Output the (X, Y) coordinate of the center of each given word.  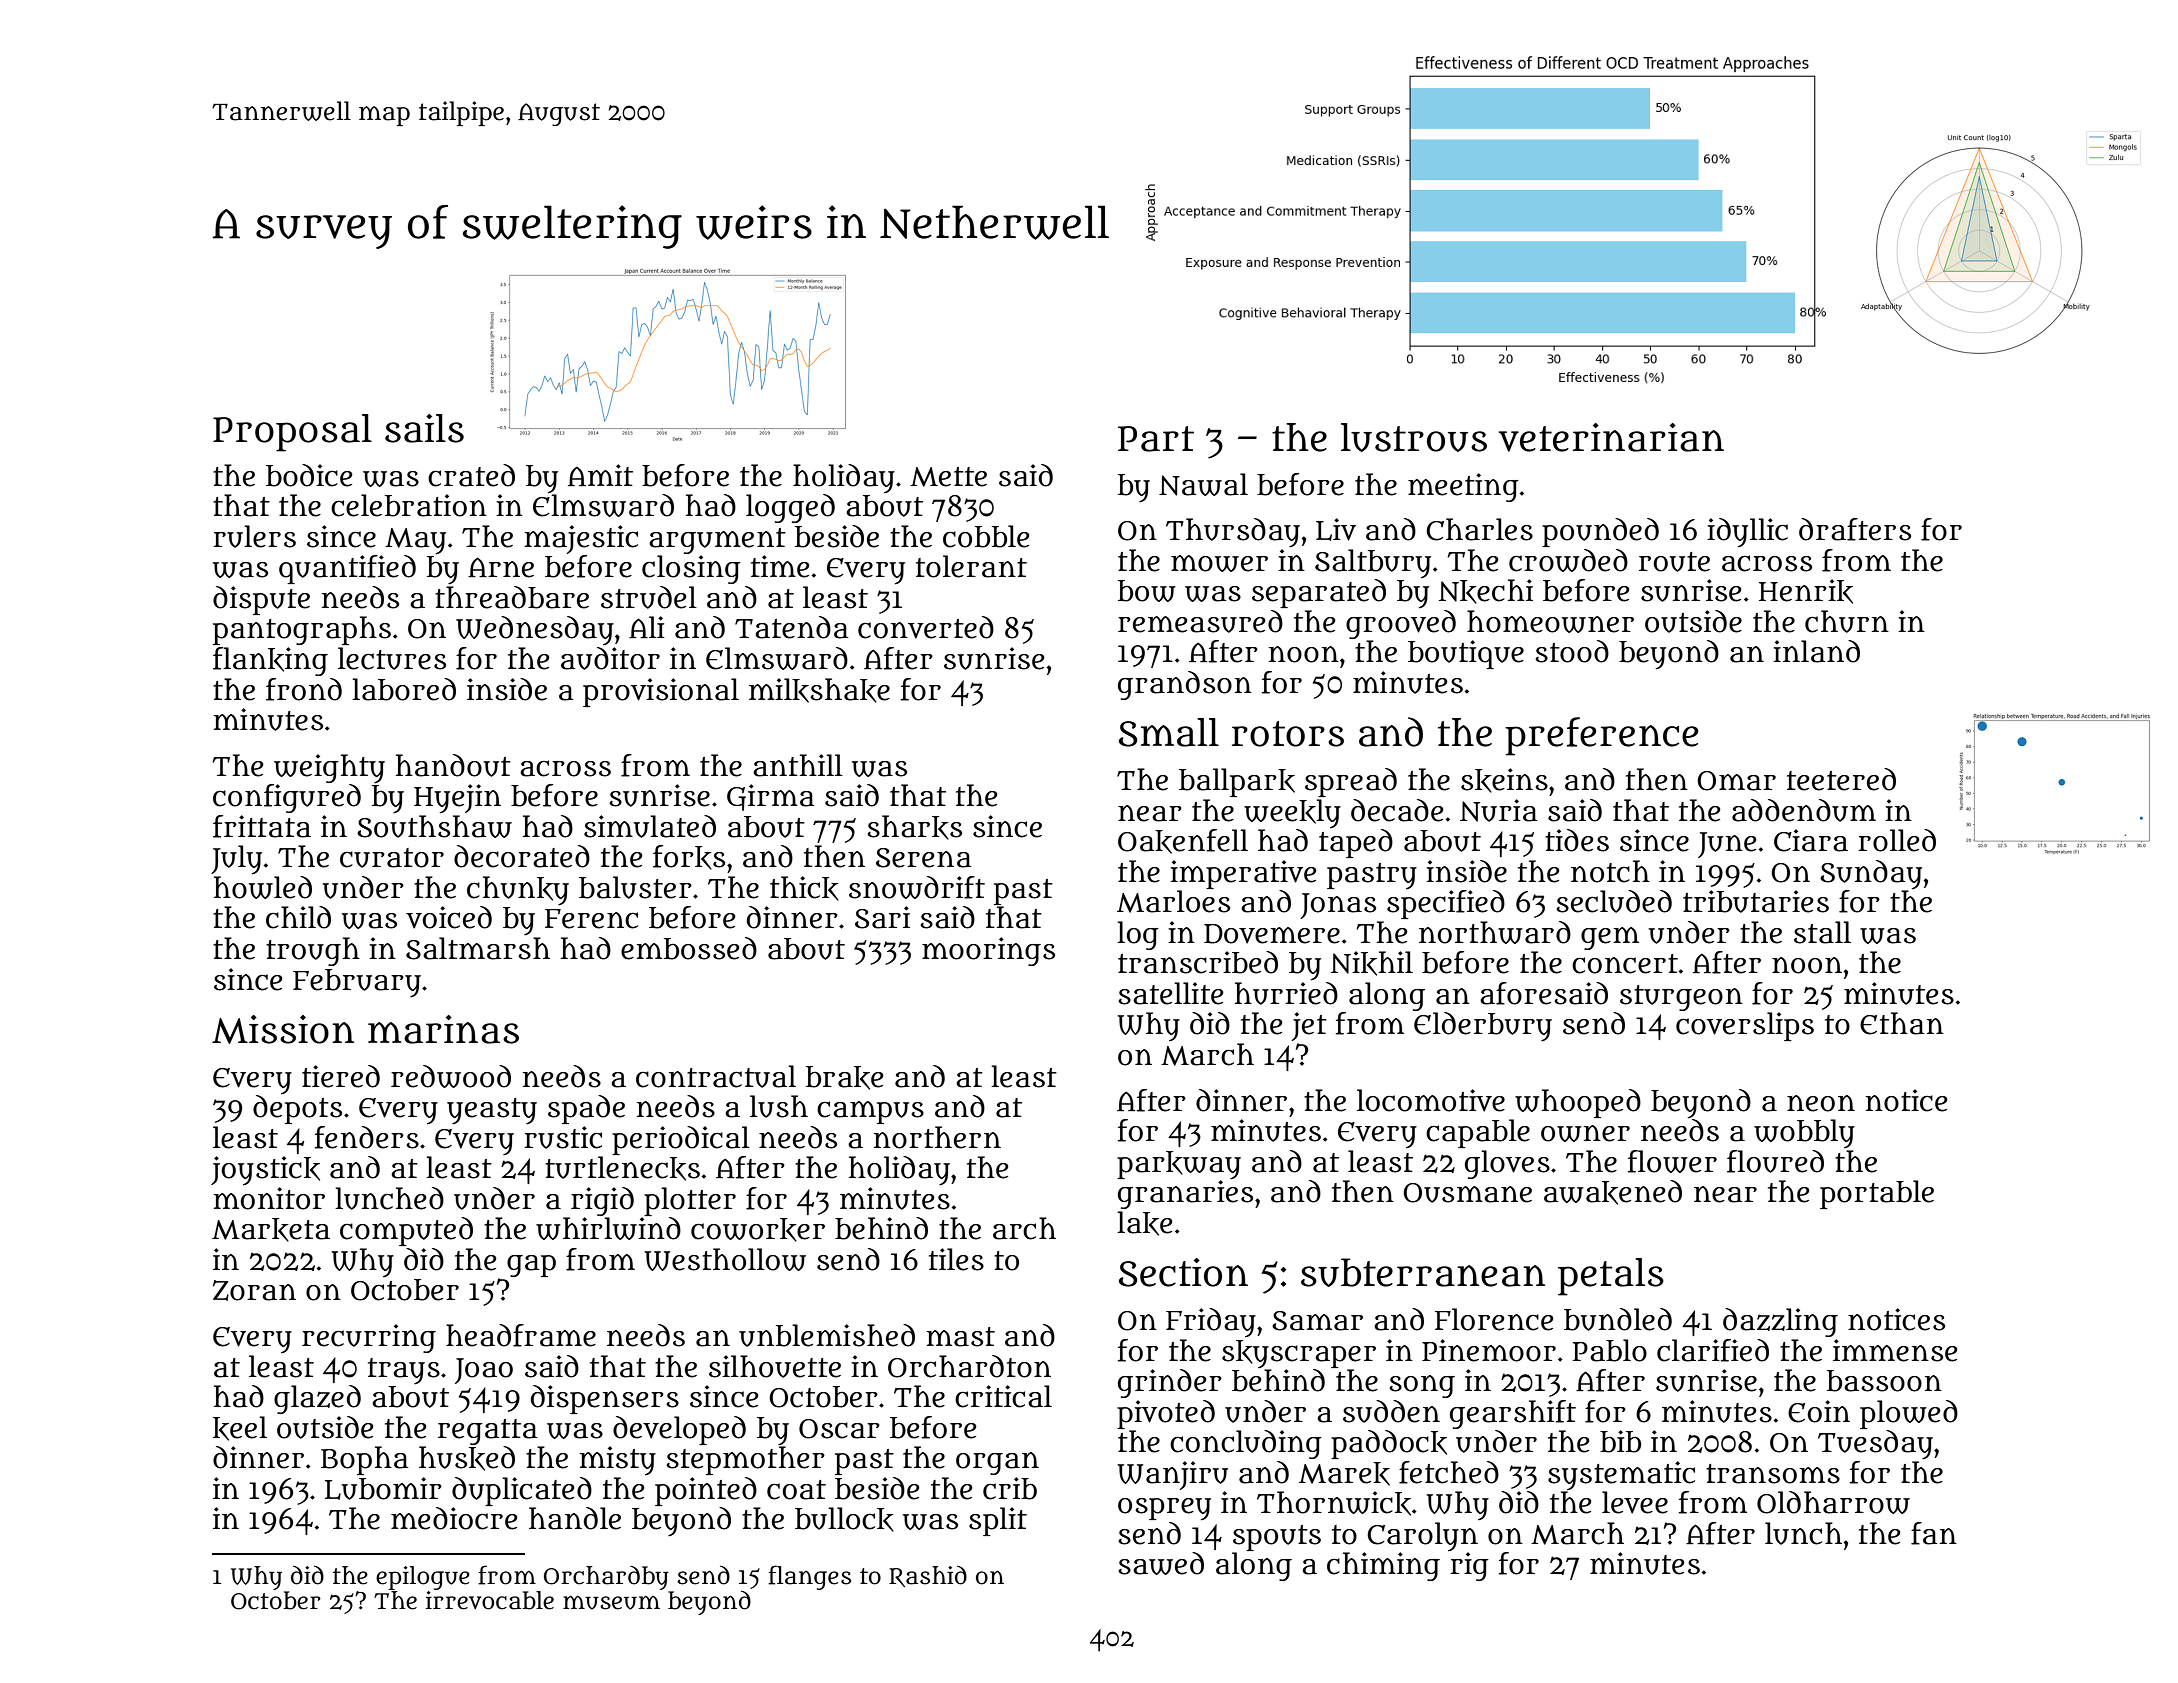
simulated (650, 826)
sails (424, 428)
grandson (1185, 685)
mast (960, 1337)
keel (240, 1428)
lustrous (1414, 437)
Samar (1317, 1321)
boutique (1466, 654)
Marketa (271, 1230)
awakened (1613, 1192)
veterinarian (1611, 437)
